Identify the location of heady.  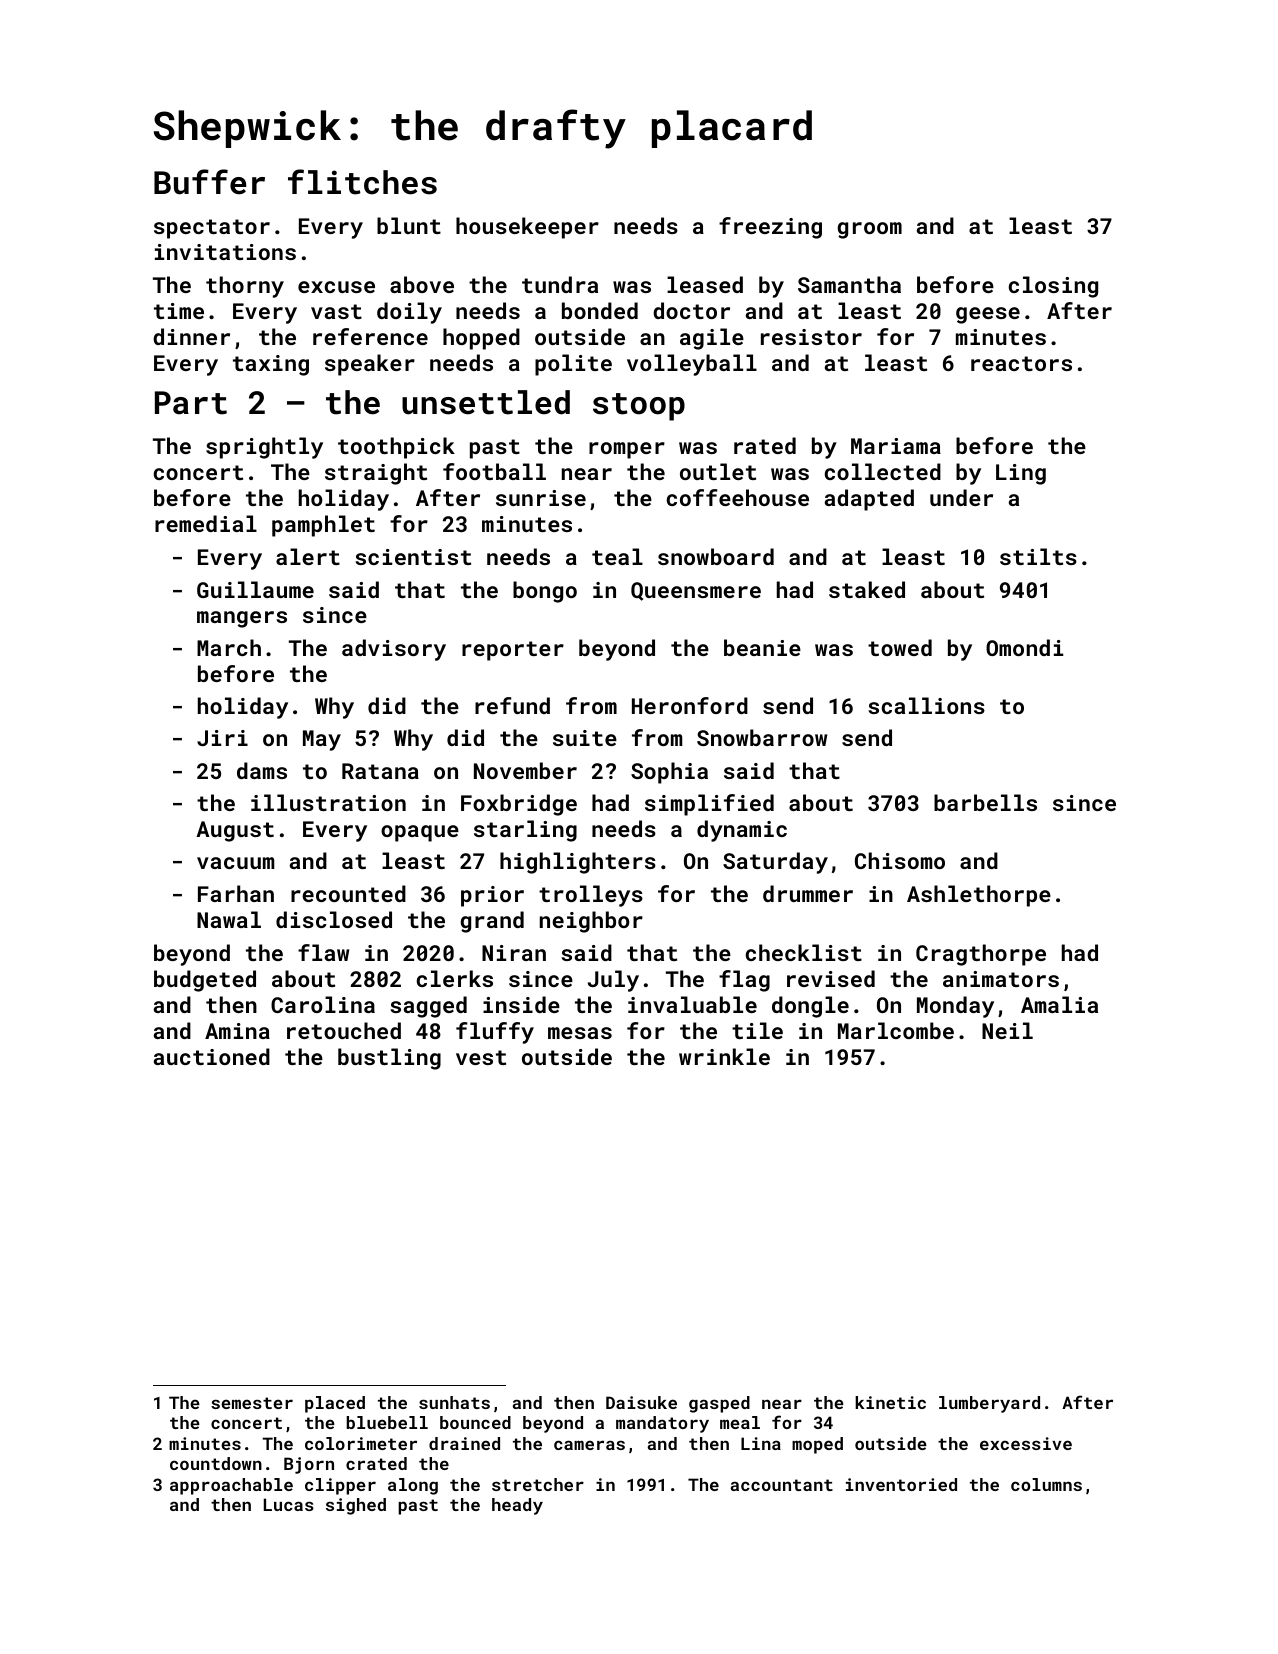
(517, 1506).
